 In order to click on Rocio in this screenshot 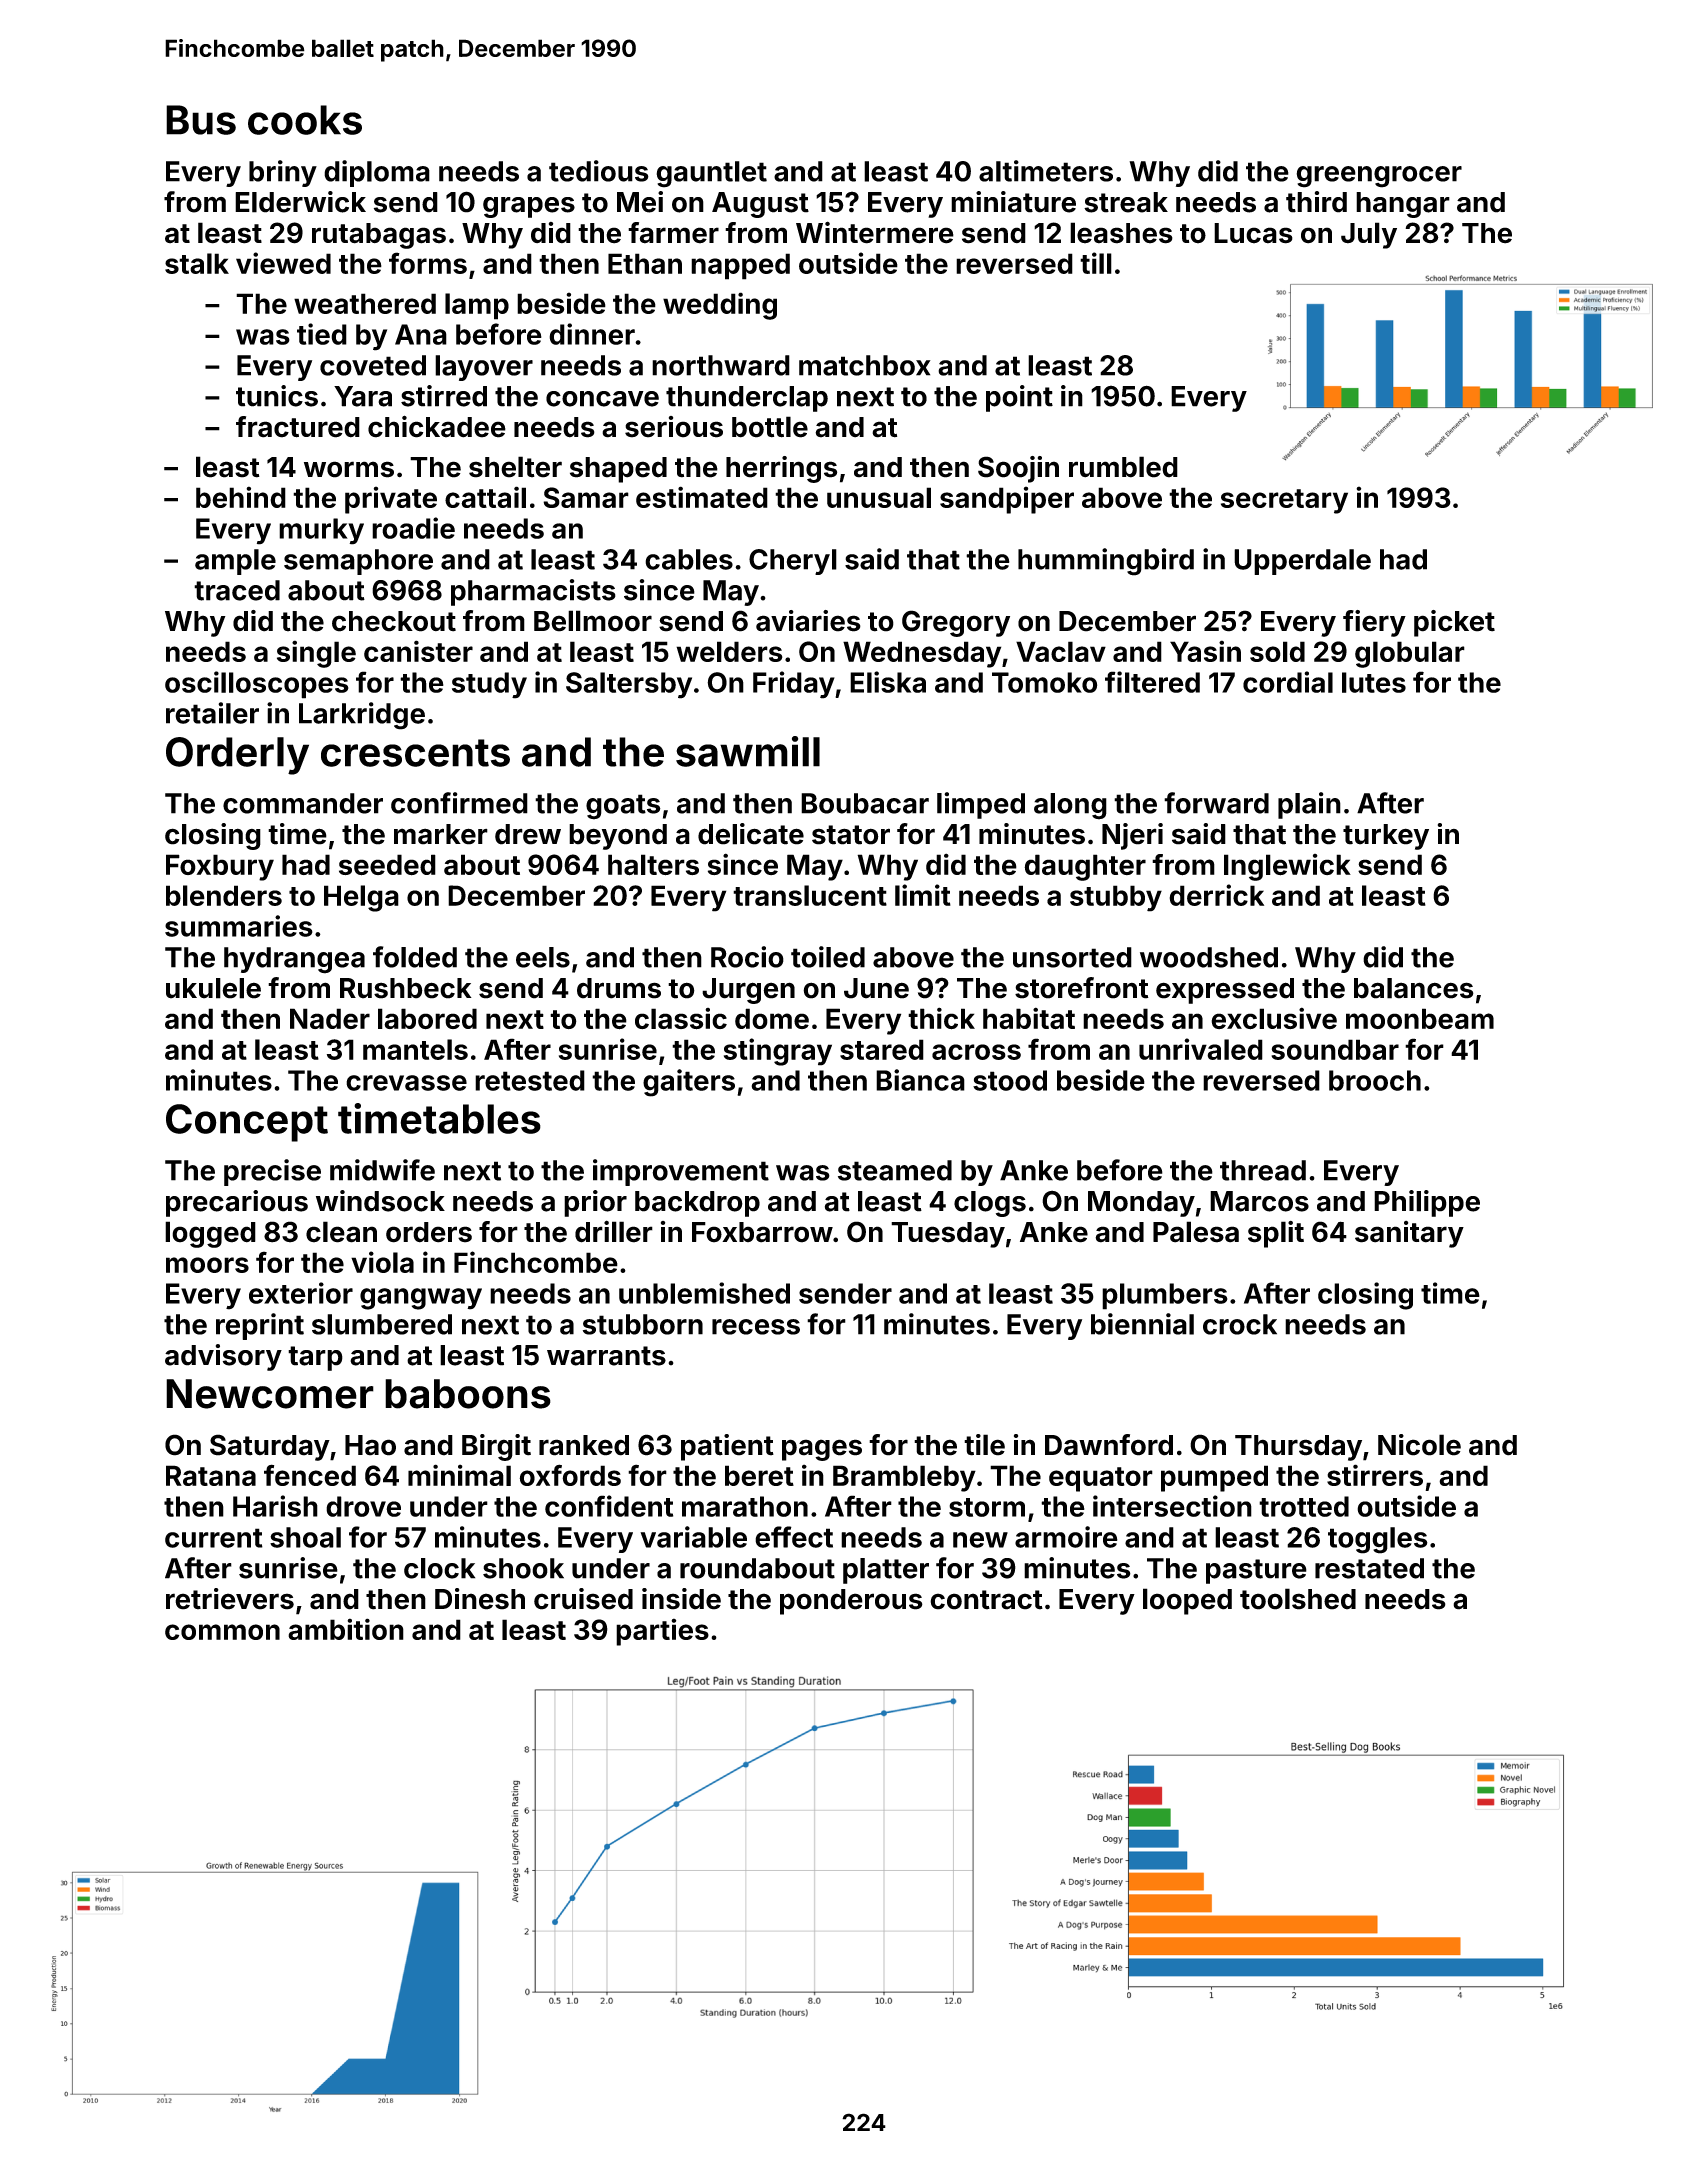, I will do `click(747, 957)`.
